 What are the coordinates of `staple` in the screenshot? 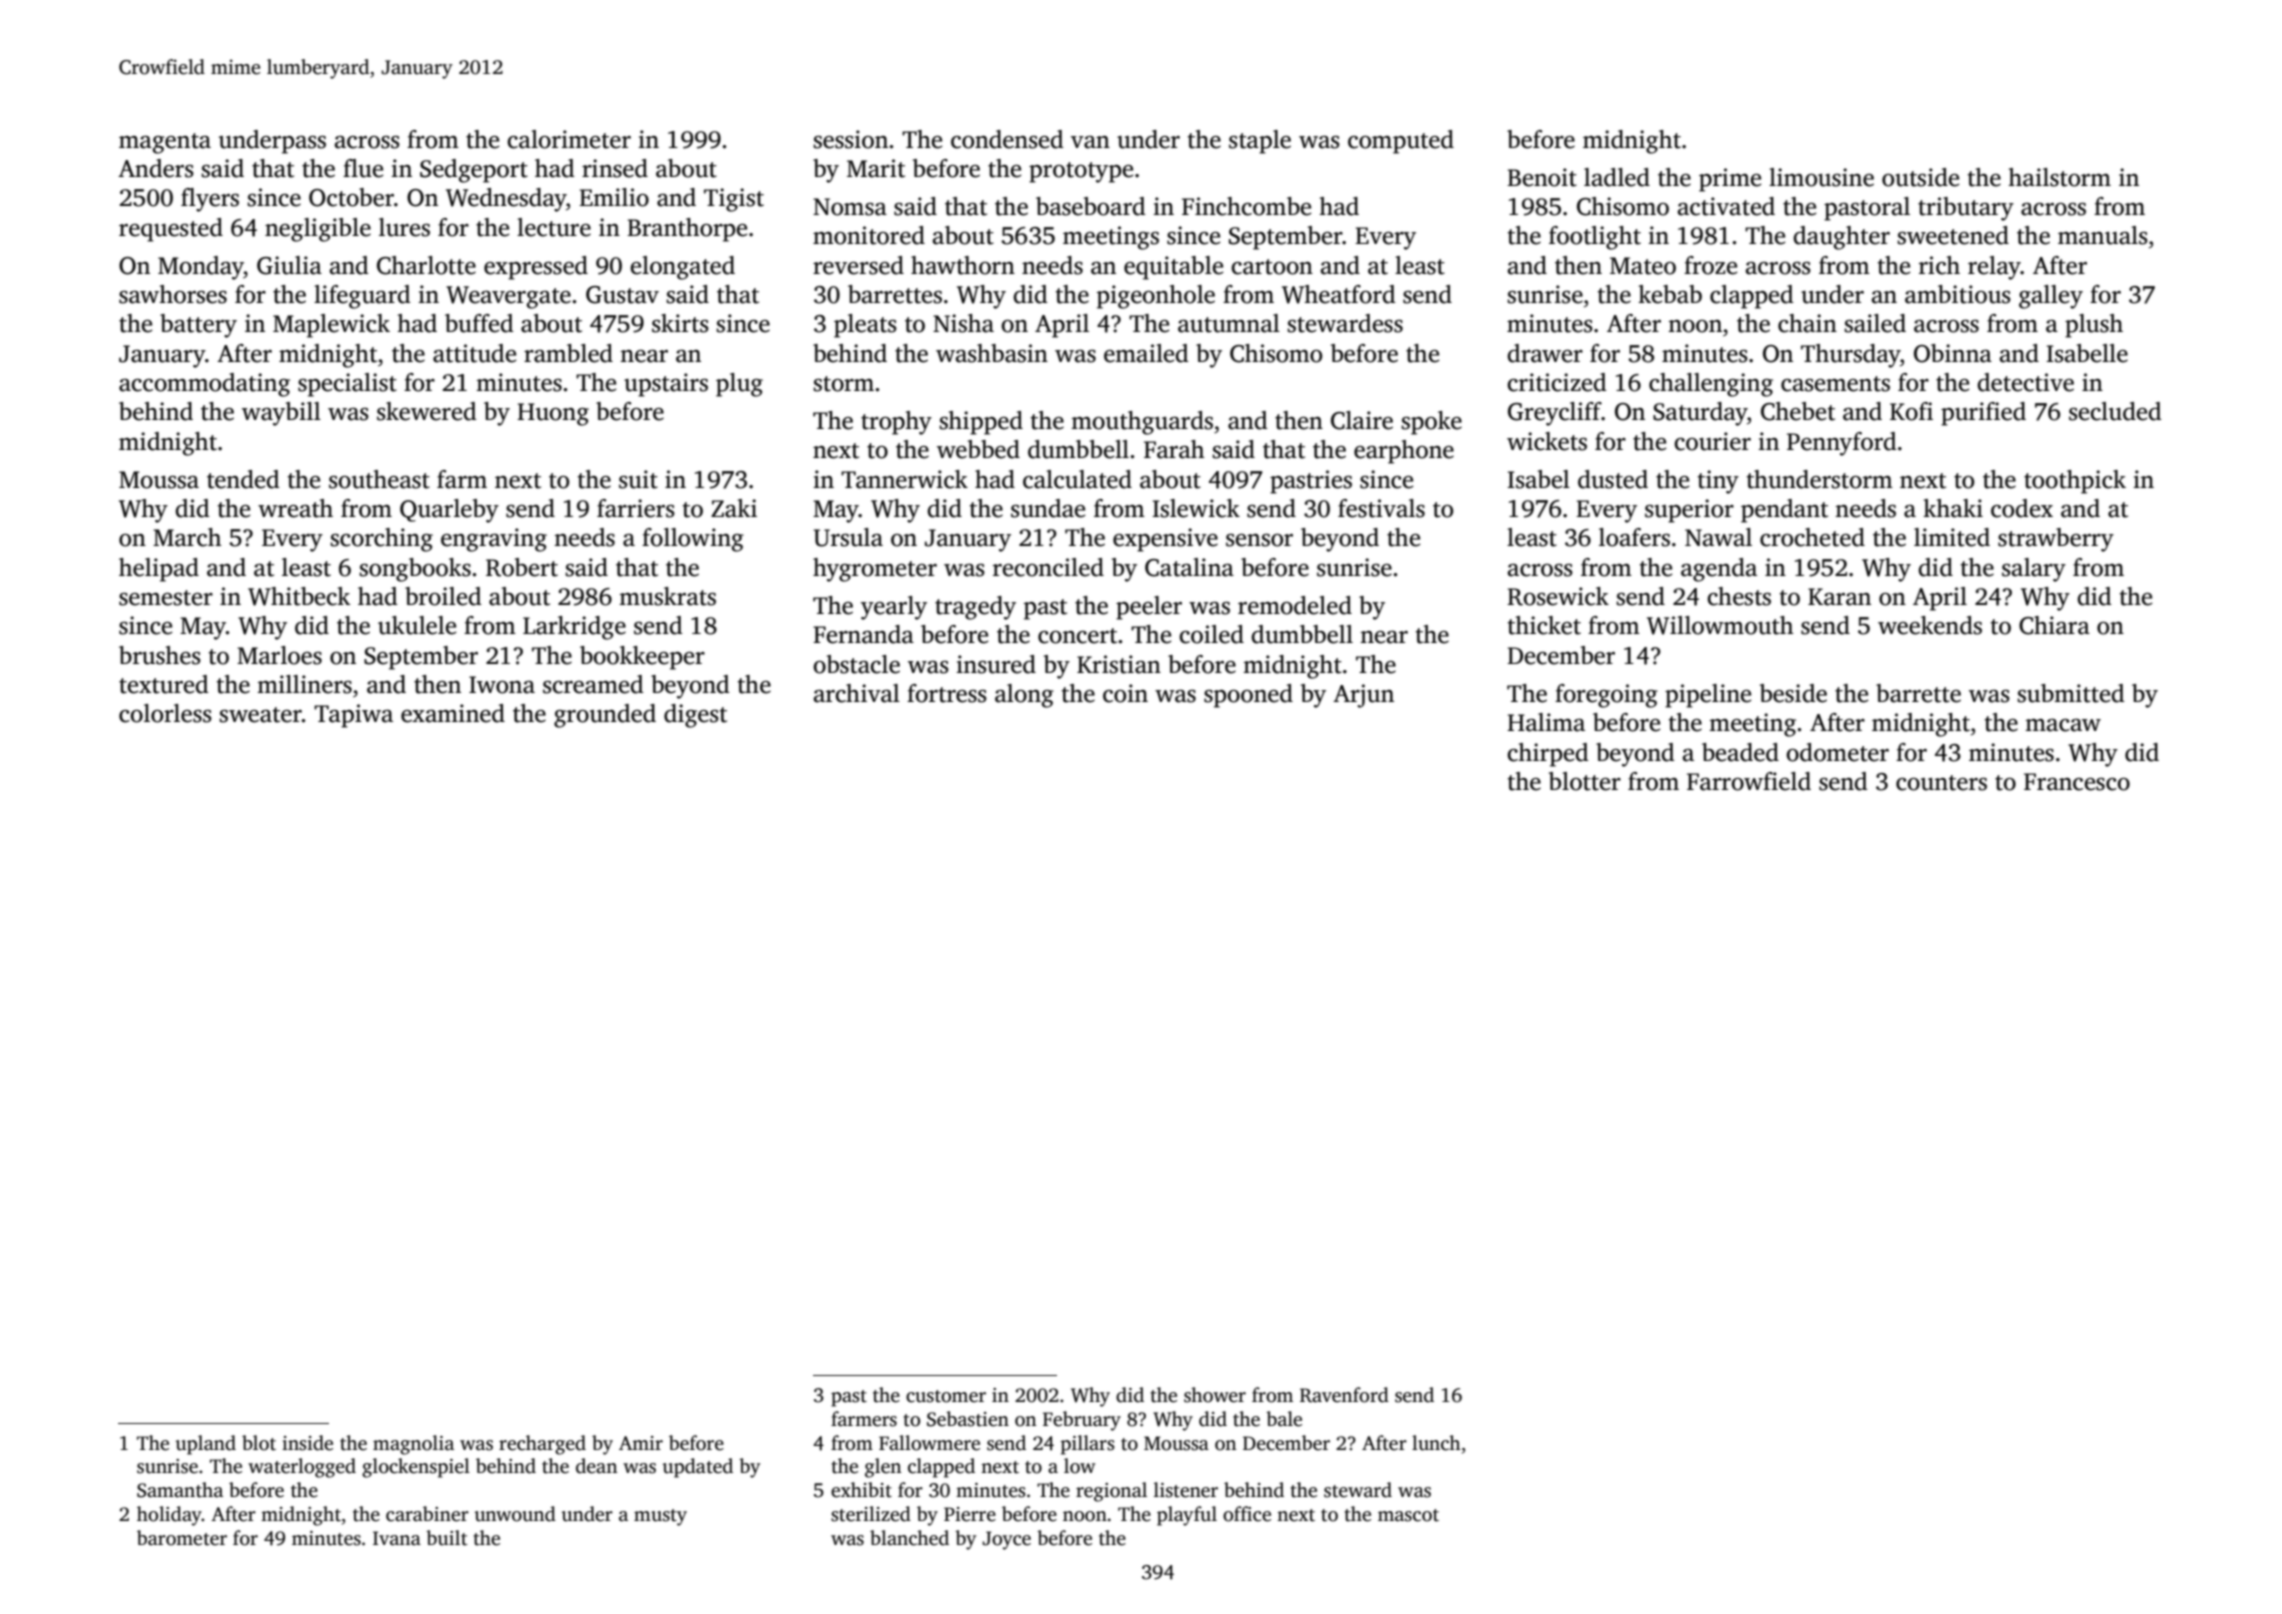 It's located at (1260, 142).
